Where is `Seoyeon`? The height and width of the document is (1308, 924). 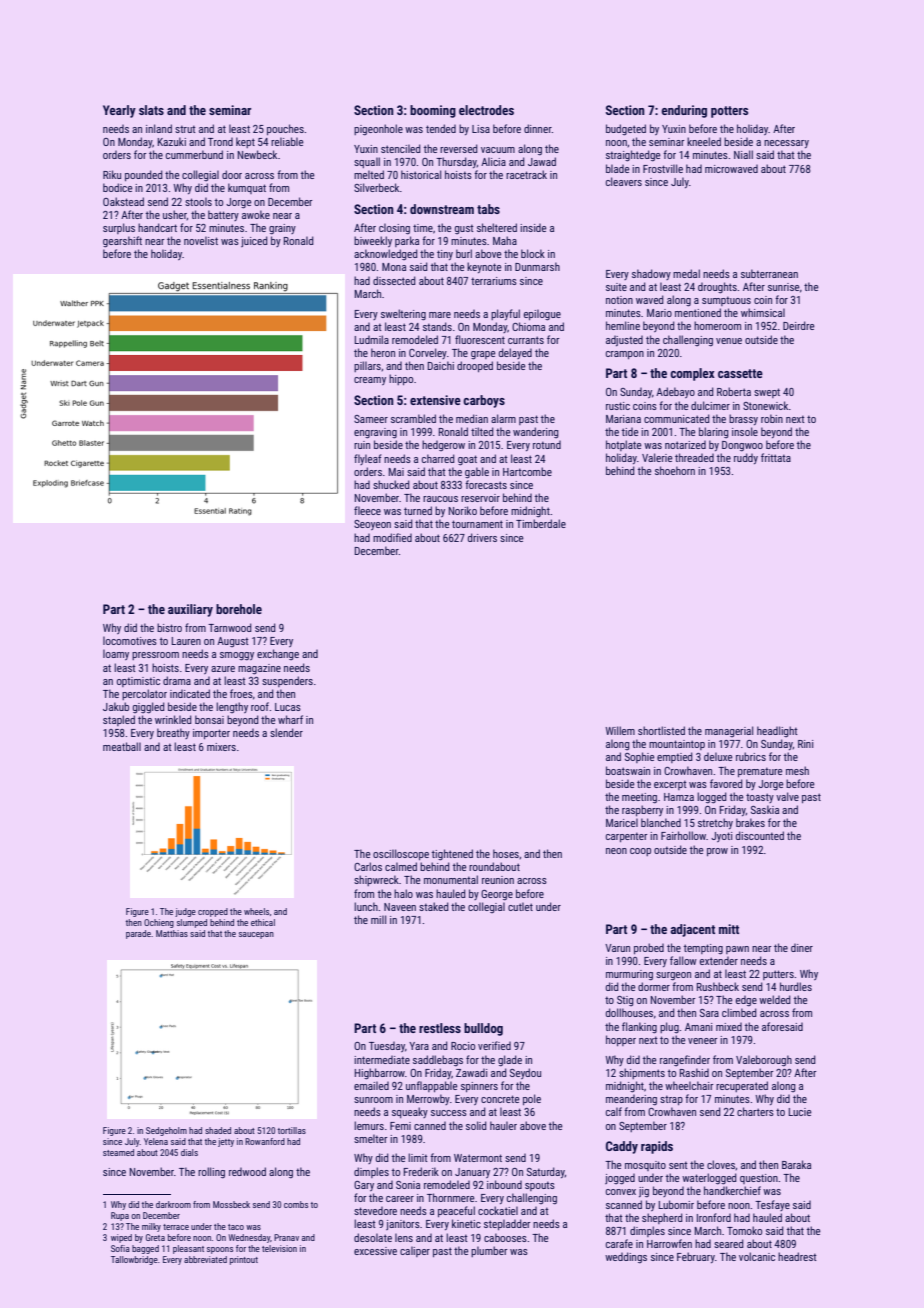
Seoyeon is located at coordinates (372, 525).
